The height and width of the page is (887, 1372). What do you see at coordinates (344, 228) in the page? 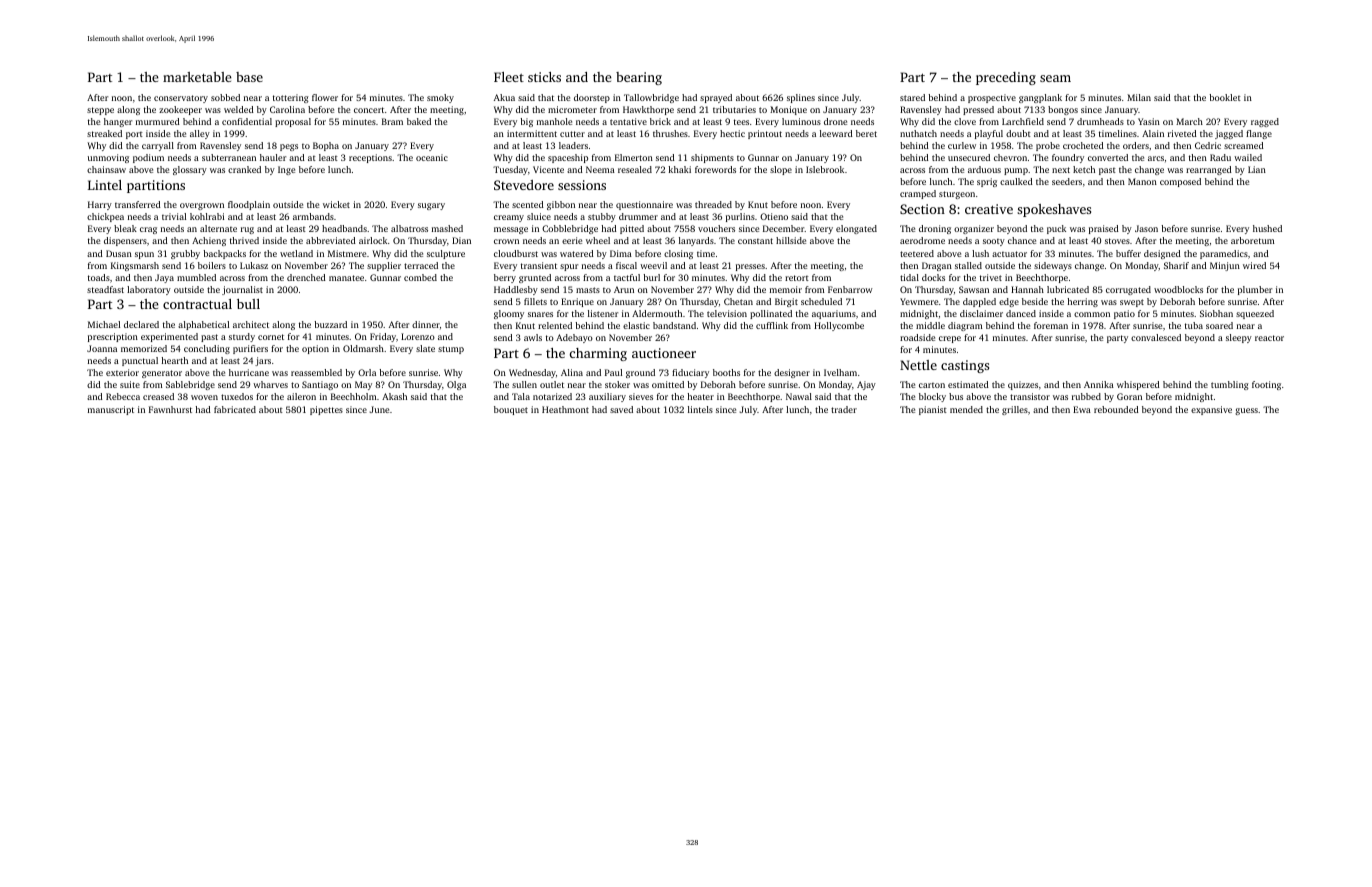
I see `headbands` at bounding box center [344, 228].
